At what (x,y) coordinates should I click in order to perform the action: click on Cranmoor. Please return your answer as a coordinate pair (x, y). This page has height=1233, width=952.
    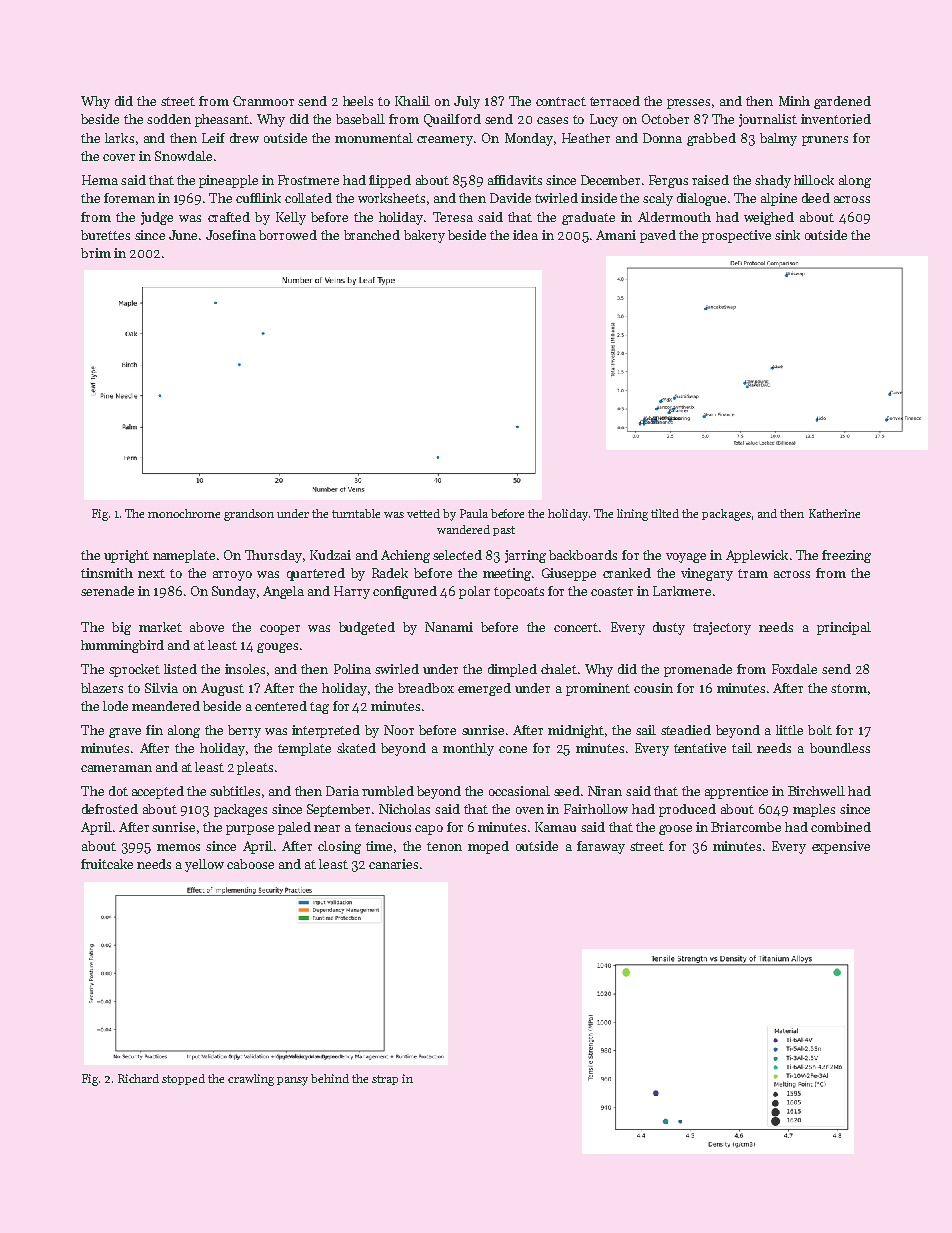
    Looking at the image, I should click on (263, 101).
